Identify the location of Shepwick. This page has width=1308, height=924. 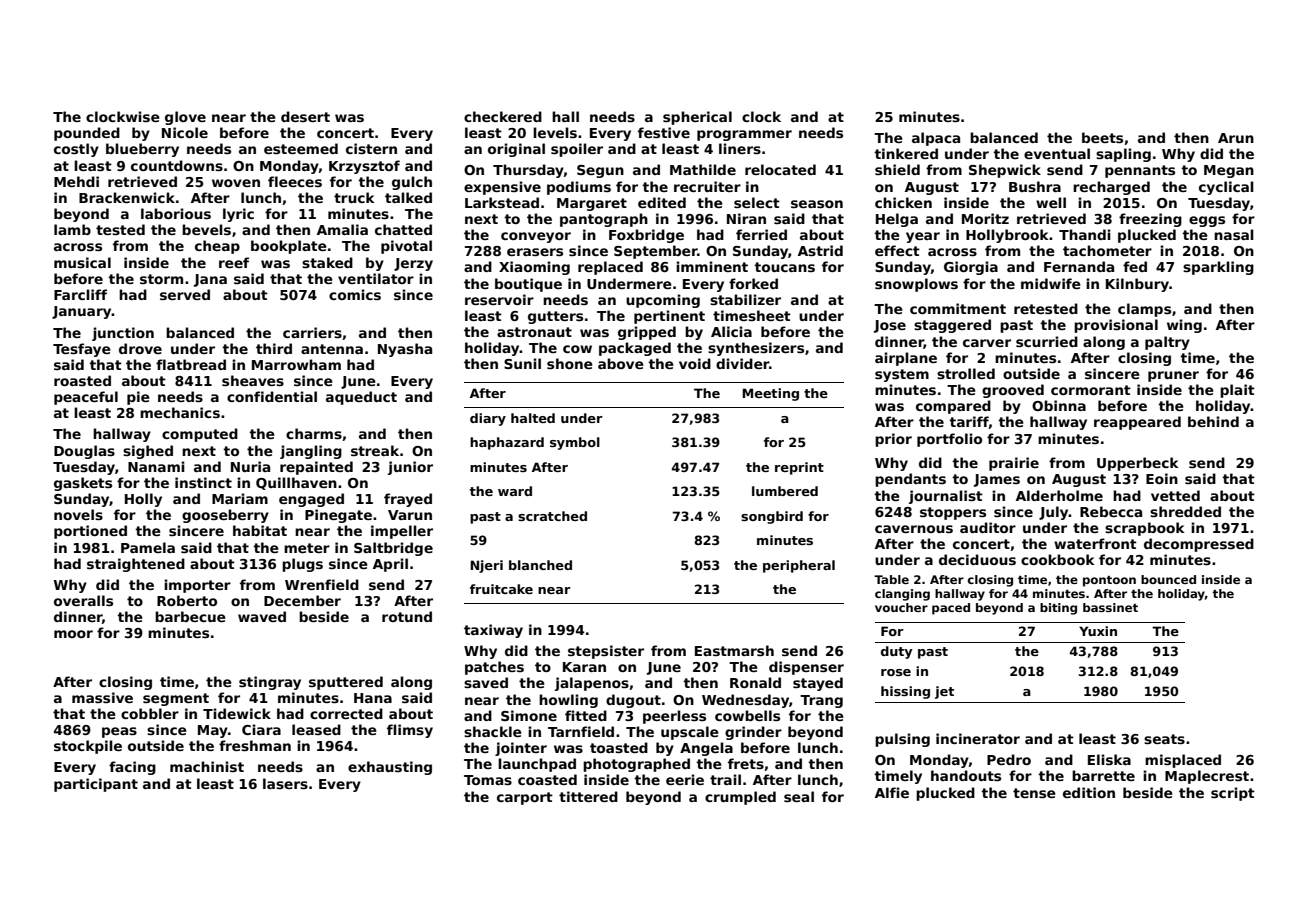
(1005, 171).
